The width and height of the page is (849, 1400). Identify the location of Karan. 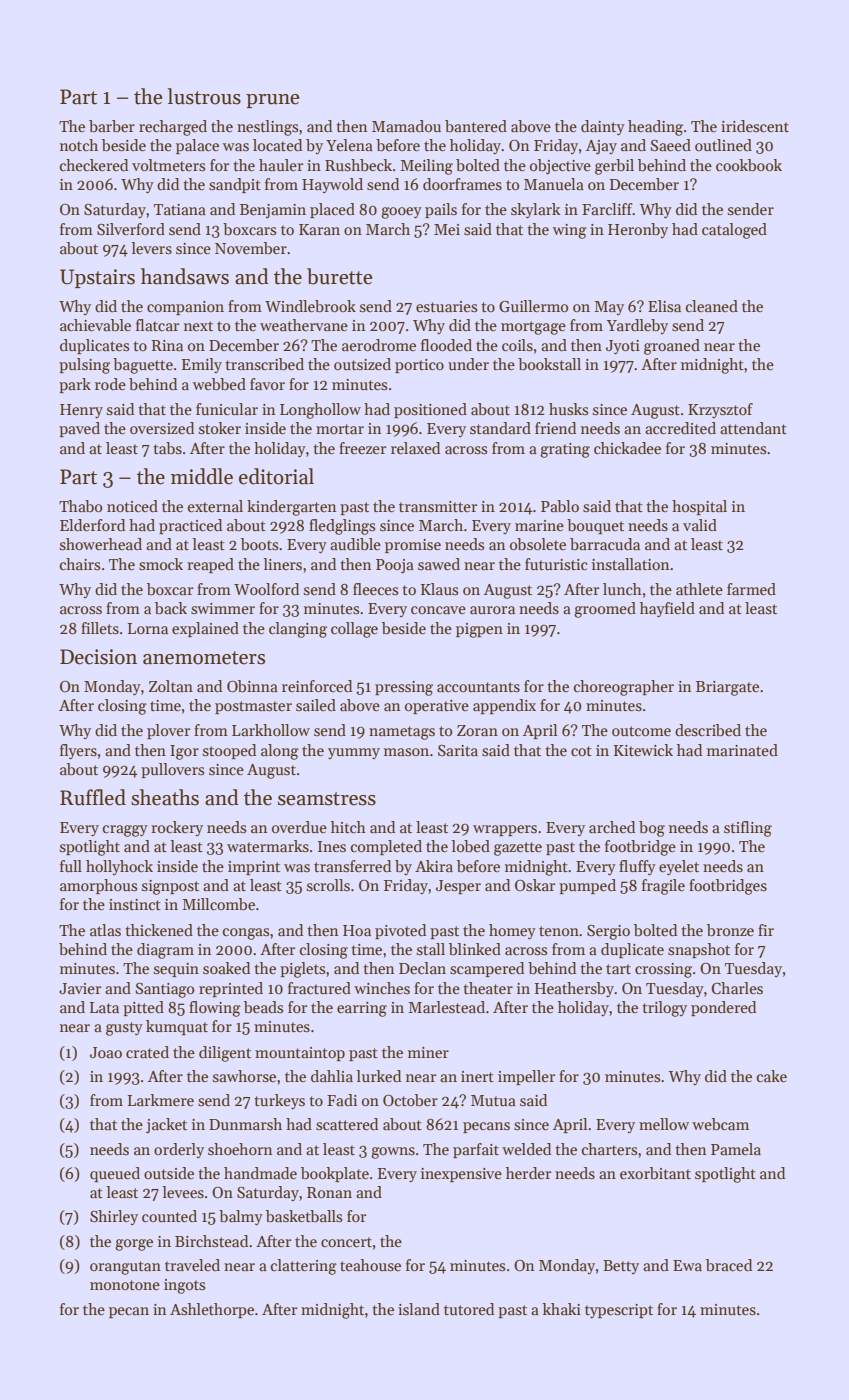
(319, 229).
